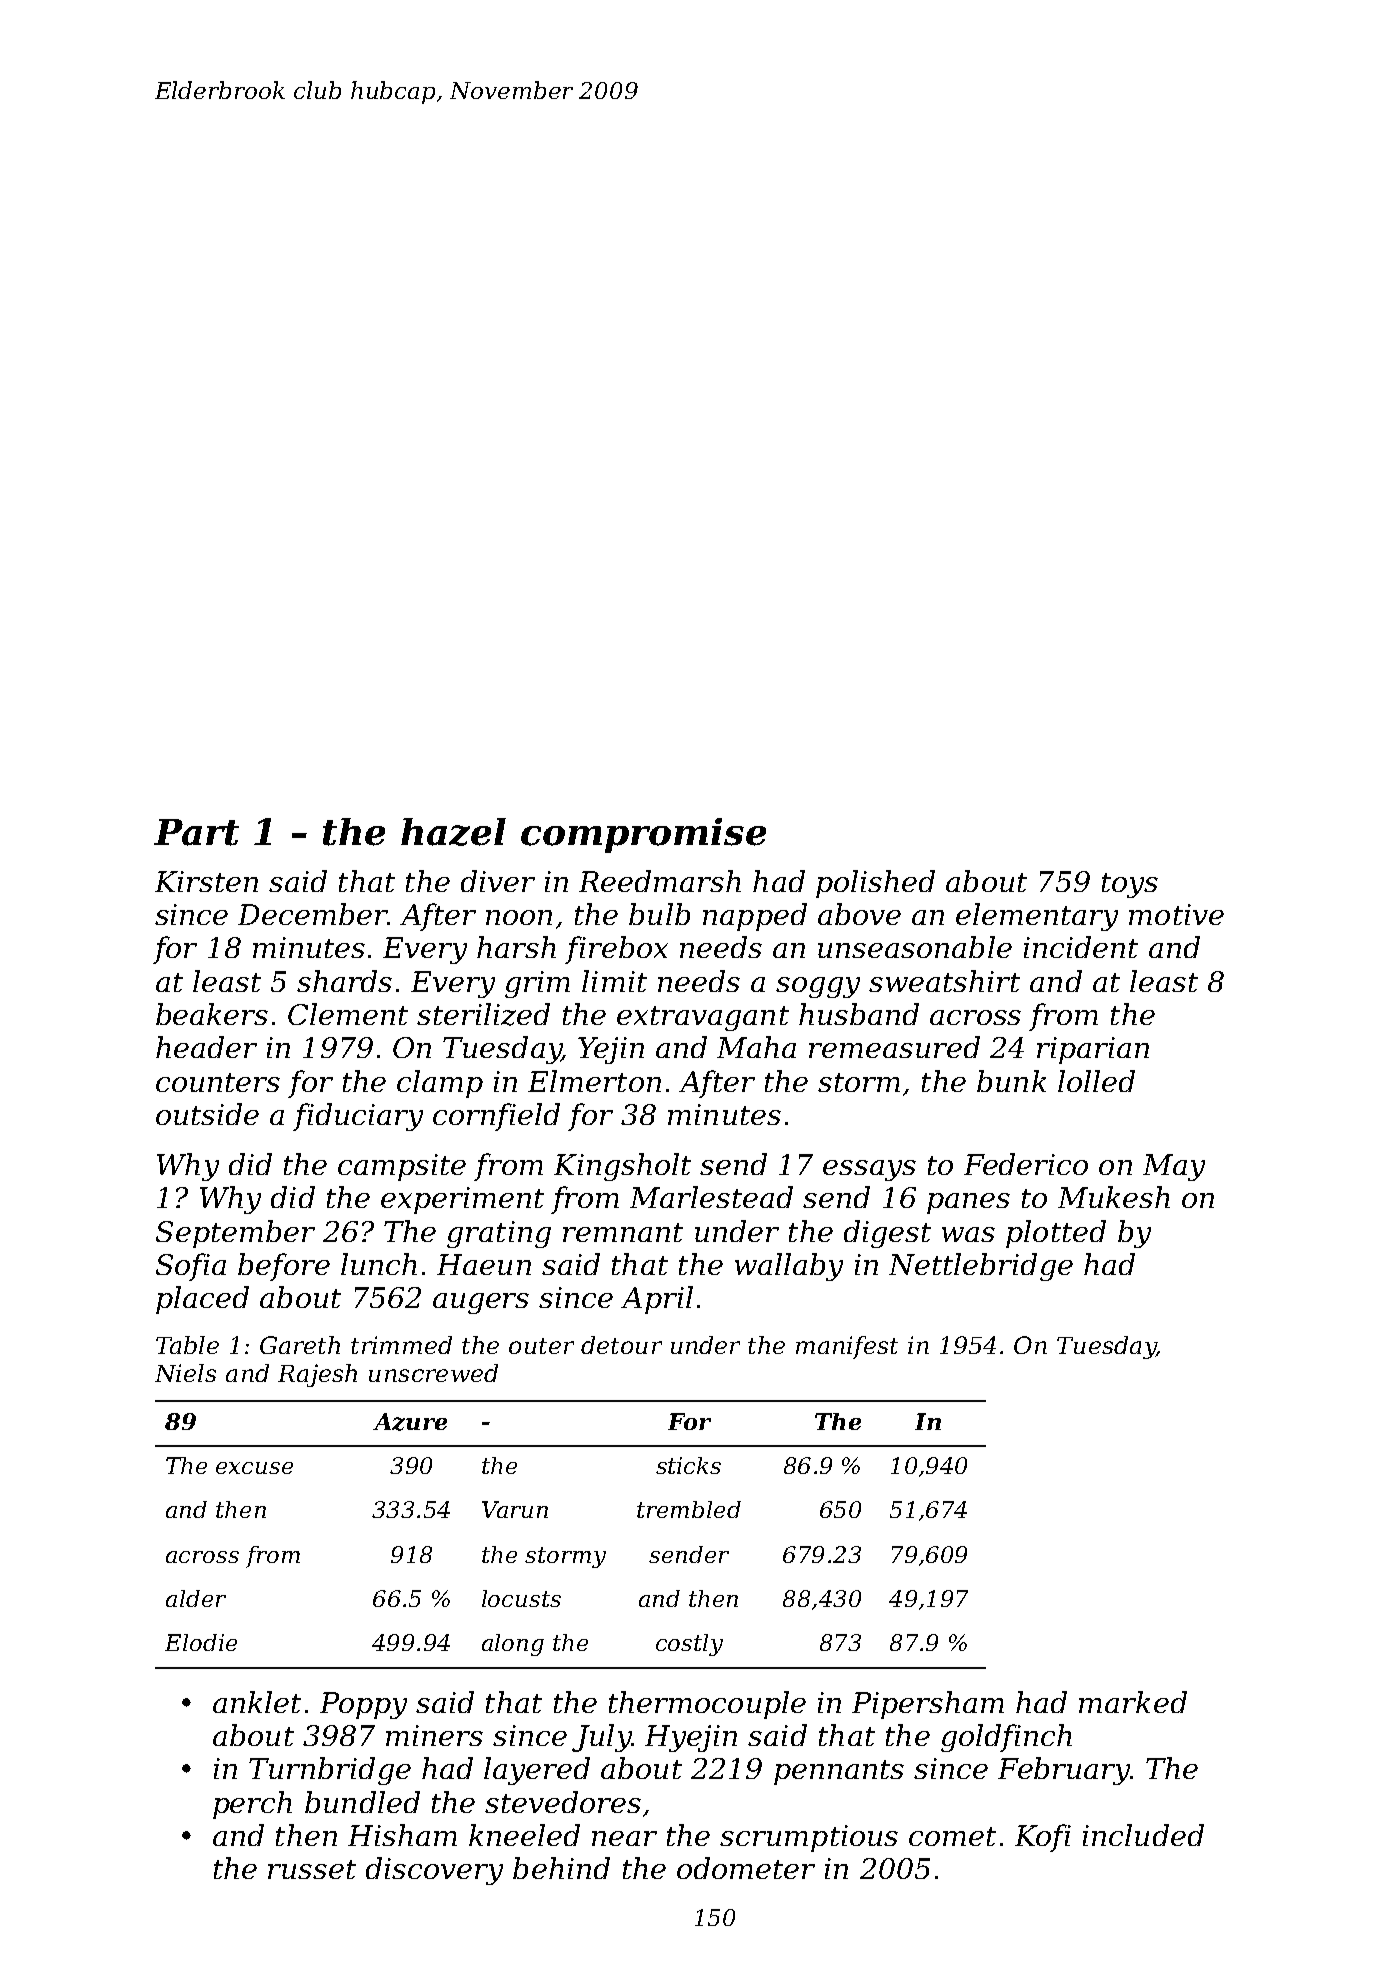 This screenshot has height=1969, width=1386. I want to click on December, so click(313, 914).
